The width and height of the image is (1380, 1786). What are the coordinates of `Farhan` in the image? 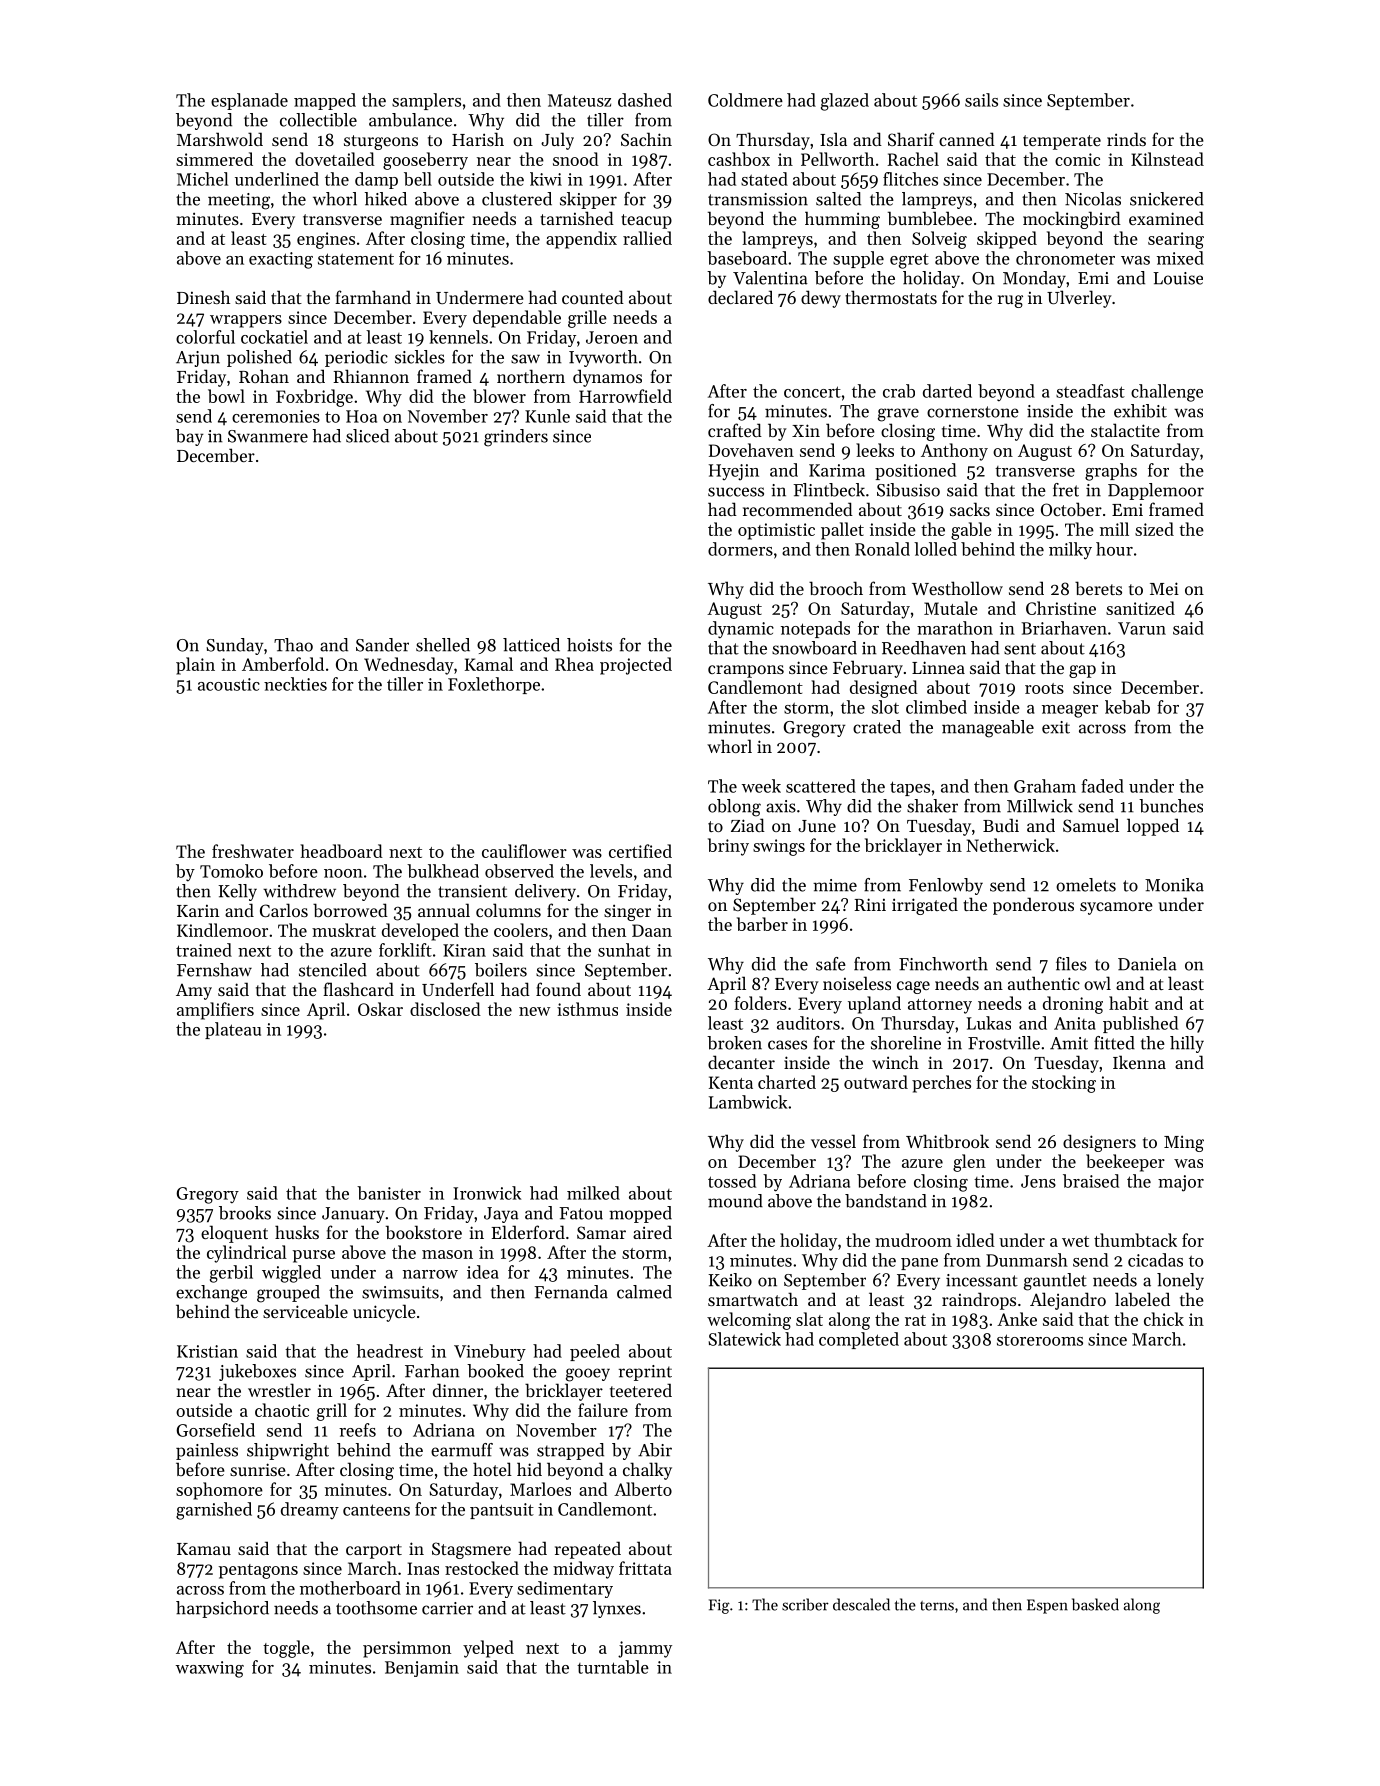 It's located at (432, 1371).
